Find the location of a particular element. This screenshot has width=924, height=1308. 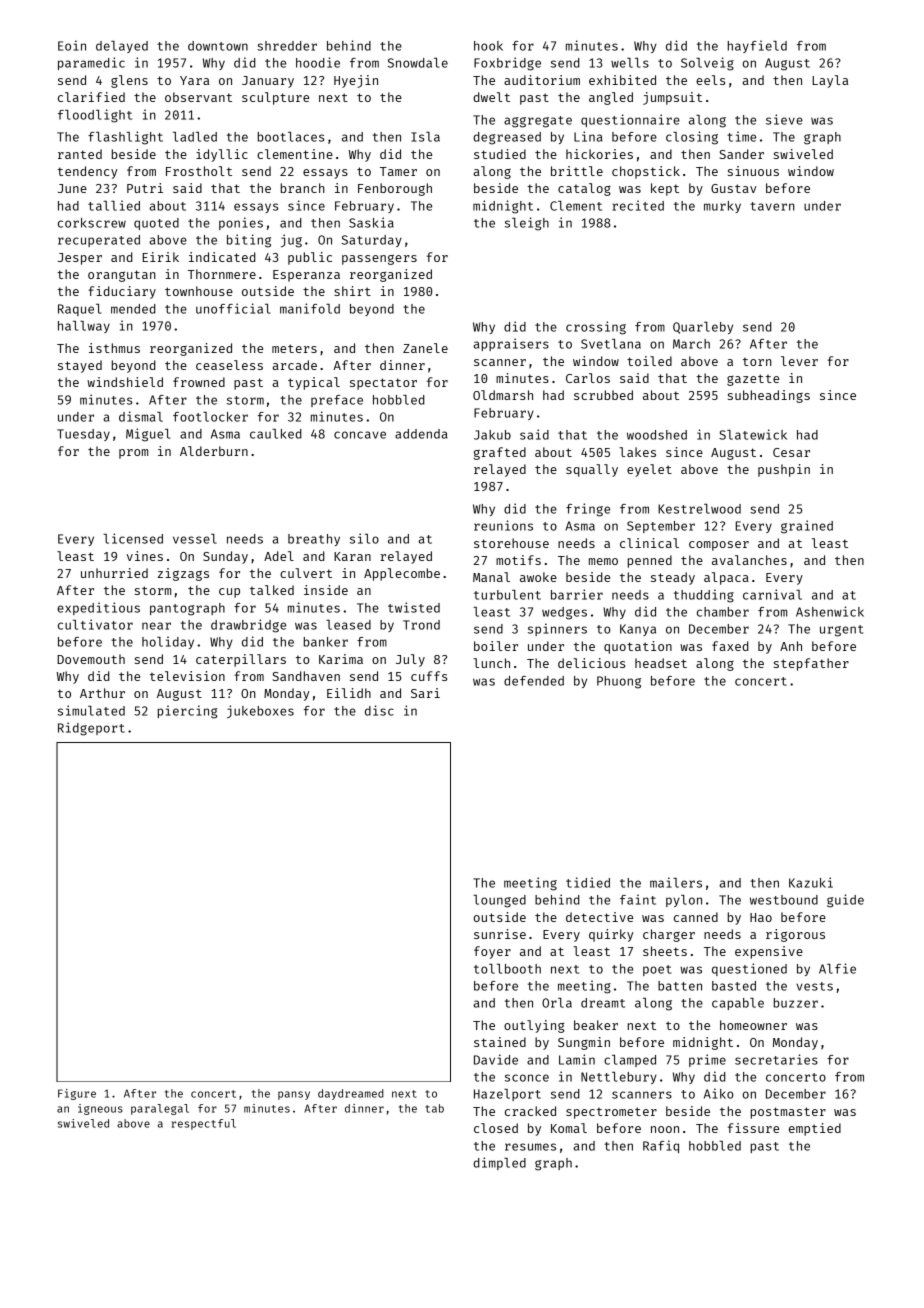

hook is located at coordinates (488, 46).
